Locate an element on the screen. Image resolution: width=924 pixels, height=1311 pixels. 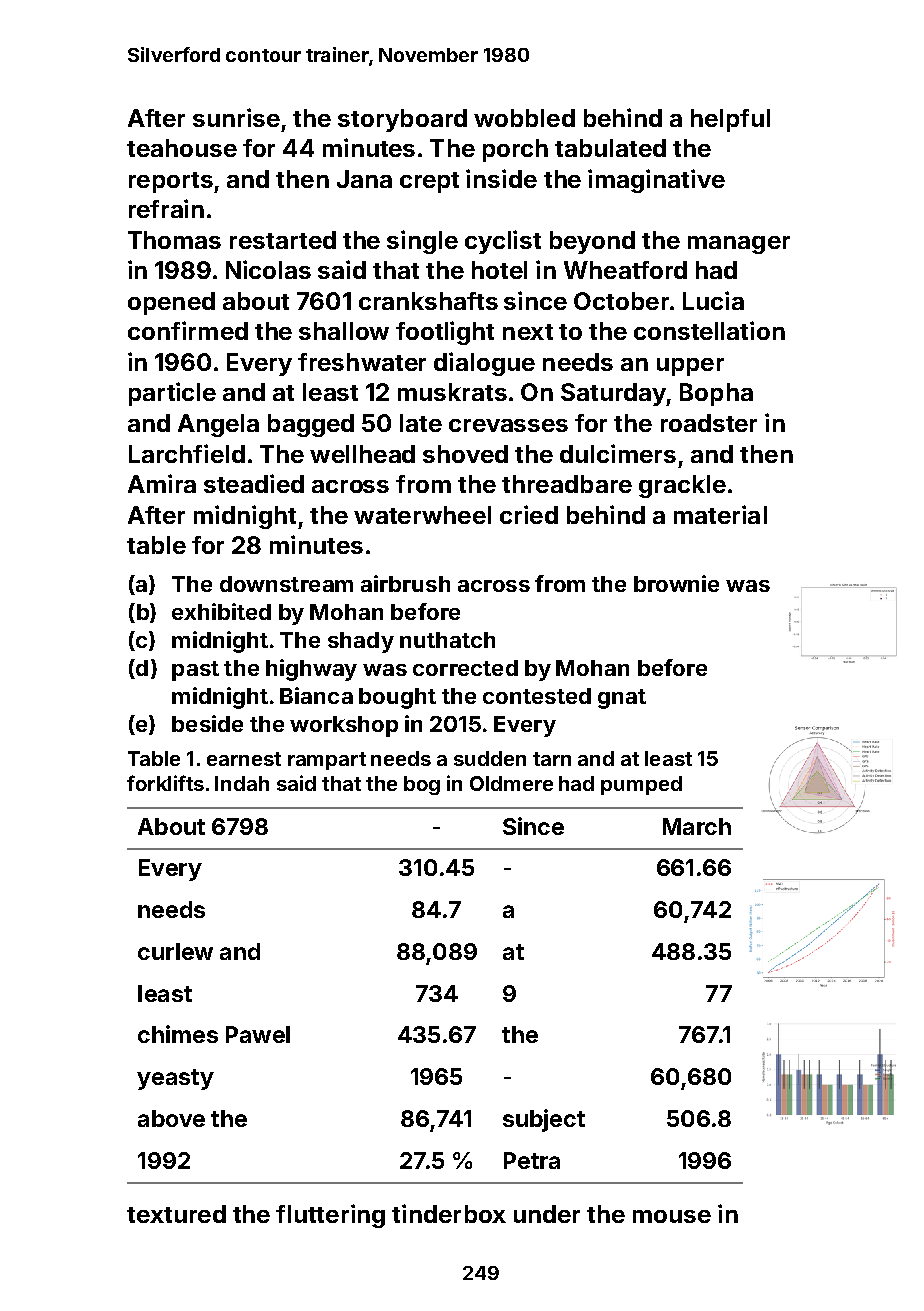
wobbled is located at coordinates (524, 118).
